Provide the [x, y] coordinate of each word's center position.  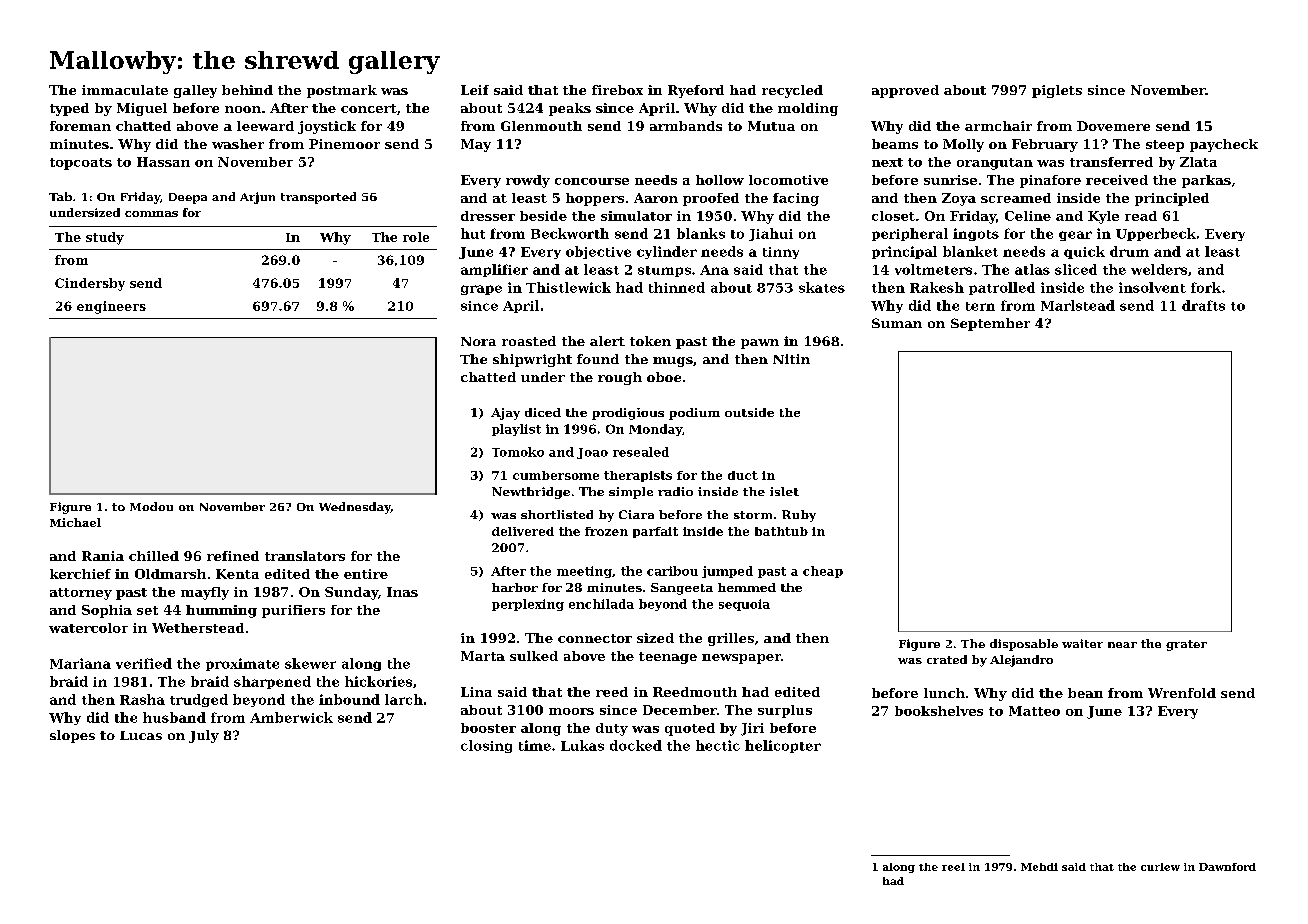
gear [1075, 236]
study [105, 238]
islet [784, 491]
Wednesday [355, 508]
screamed [1016, 198]
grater [1186, 645]
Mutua [771, 126]
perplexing [528, 605]
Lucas [141, 735]
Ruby [799, 516]
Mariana [80, 663]
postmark [342, 91]
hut [473, 233]
